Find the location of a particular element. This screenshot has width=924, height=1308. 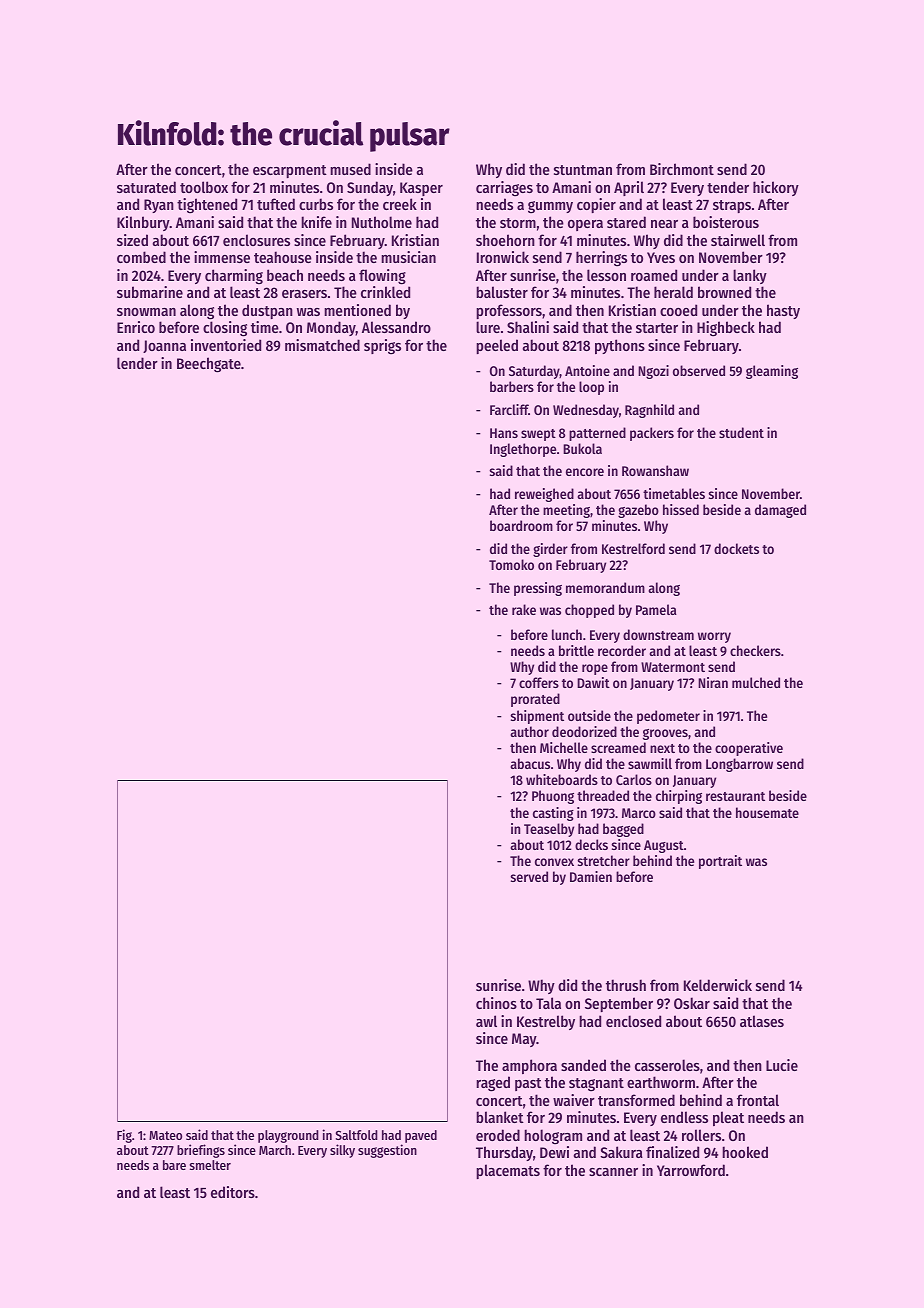

immense is located at coordinates (222, 257).
